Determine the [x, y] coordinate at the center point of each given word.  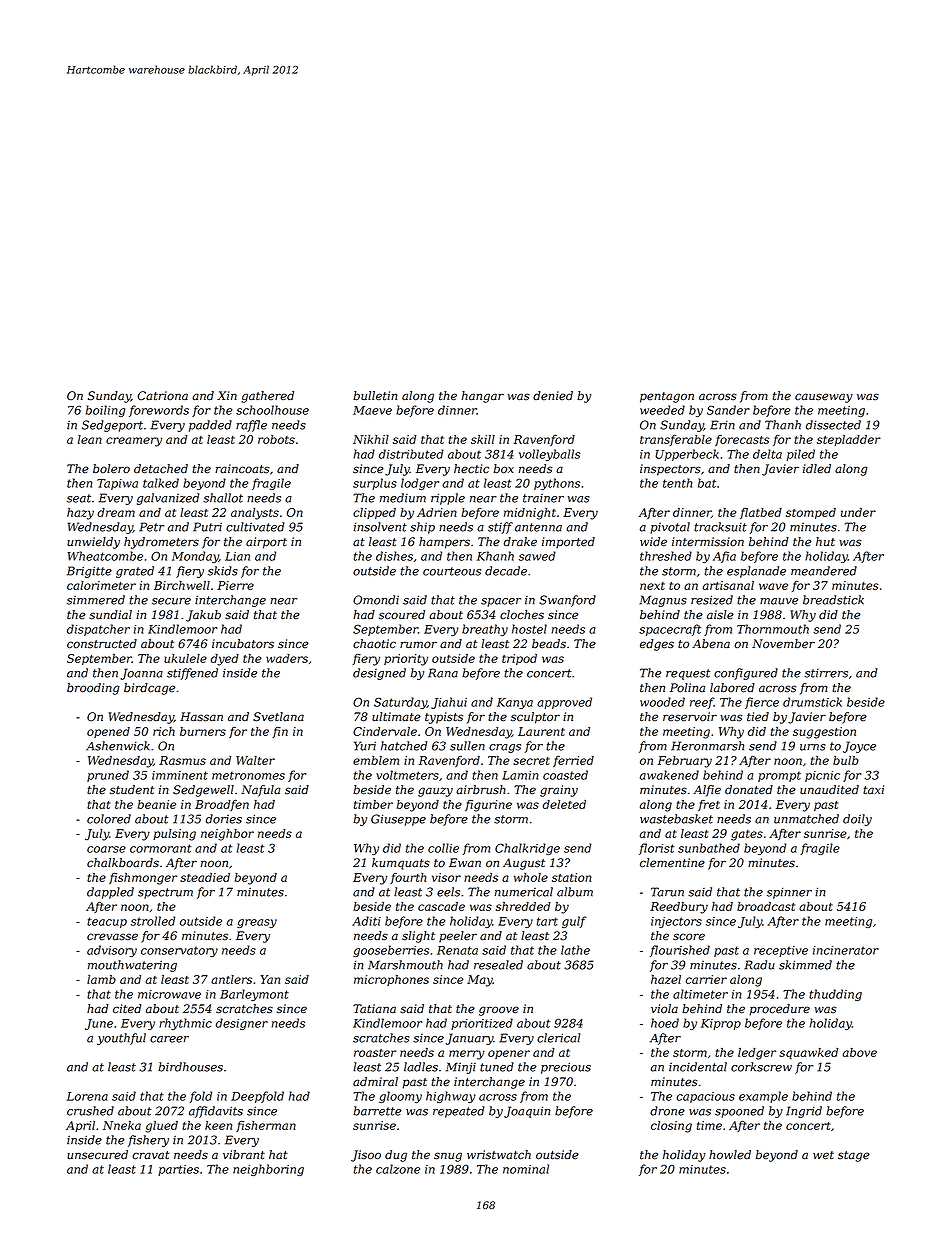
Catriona [163, 396]
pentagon [667, 397]
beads [549, 644]
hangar [483, 397]
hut [825, 541]
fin [280, 732]
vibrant [244, 1154]
